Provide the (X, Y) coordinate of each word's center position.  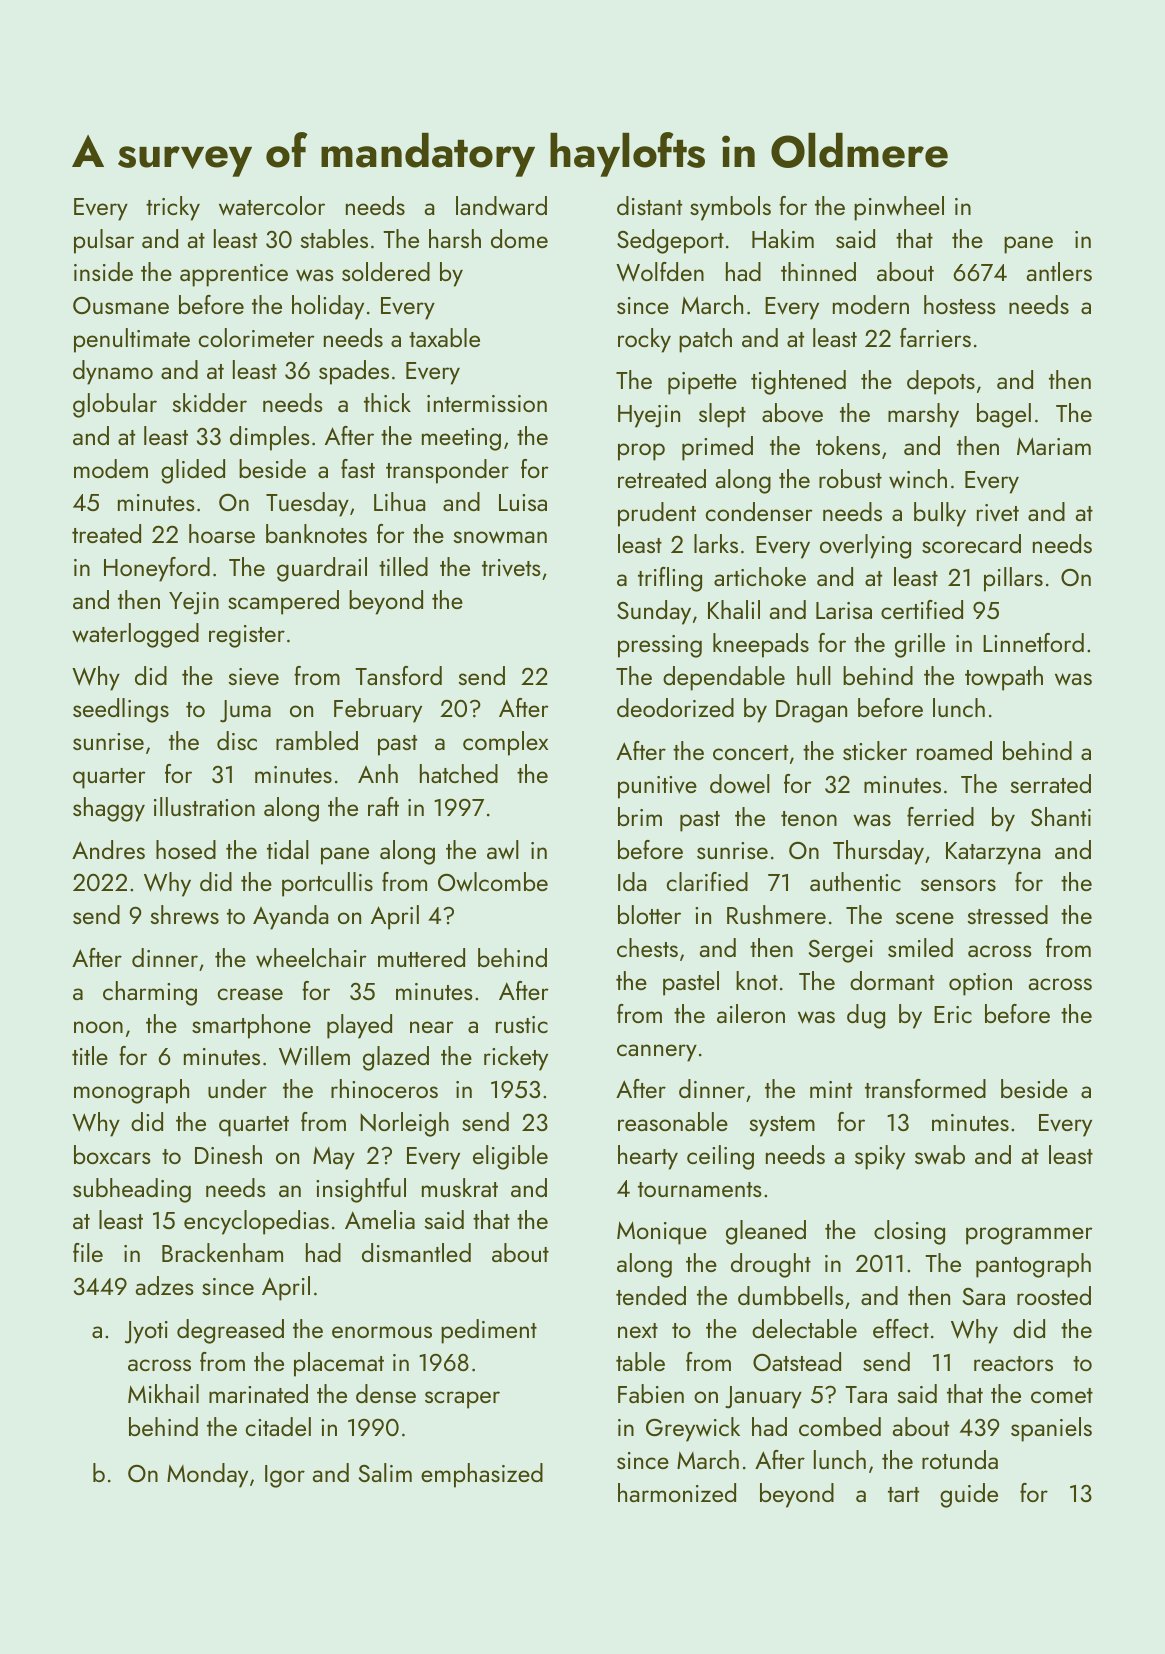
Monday (207, 1475)
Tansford (398, 675)
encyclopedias (256, 1222)
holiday (328, 307)
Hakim (783, 238)
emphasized (482, 1475)
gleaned (766, 1232)
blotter (649, 914)
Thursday (878, 852)
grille (920, 645)
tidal (288, 849)
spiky (880, 1157)
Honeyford (157, 569)
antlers (1059, 271)
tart (903, 1494)
